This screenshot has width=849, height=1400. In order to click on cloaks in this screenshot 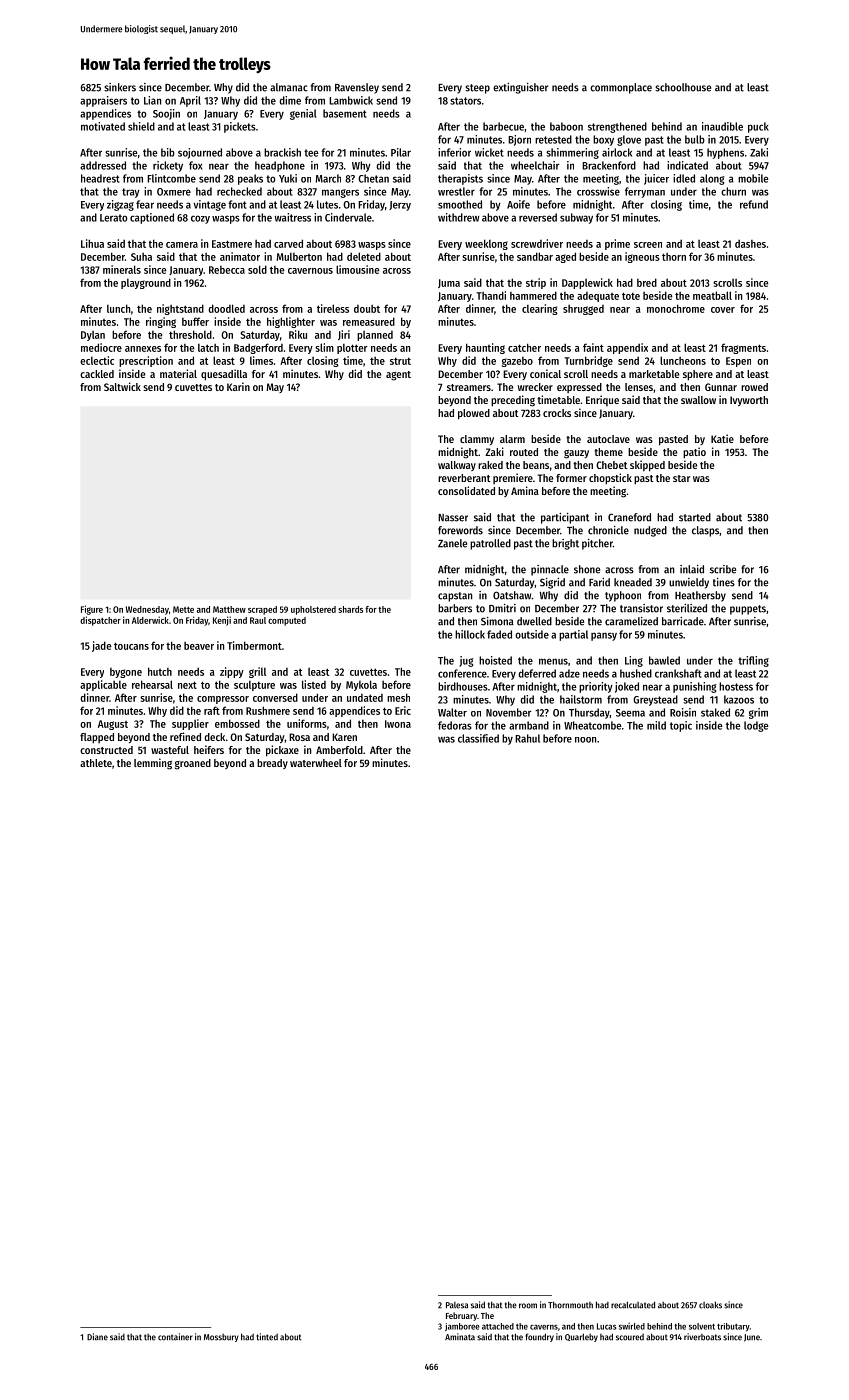, I will do `click(710, 1305)`.
